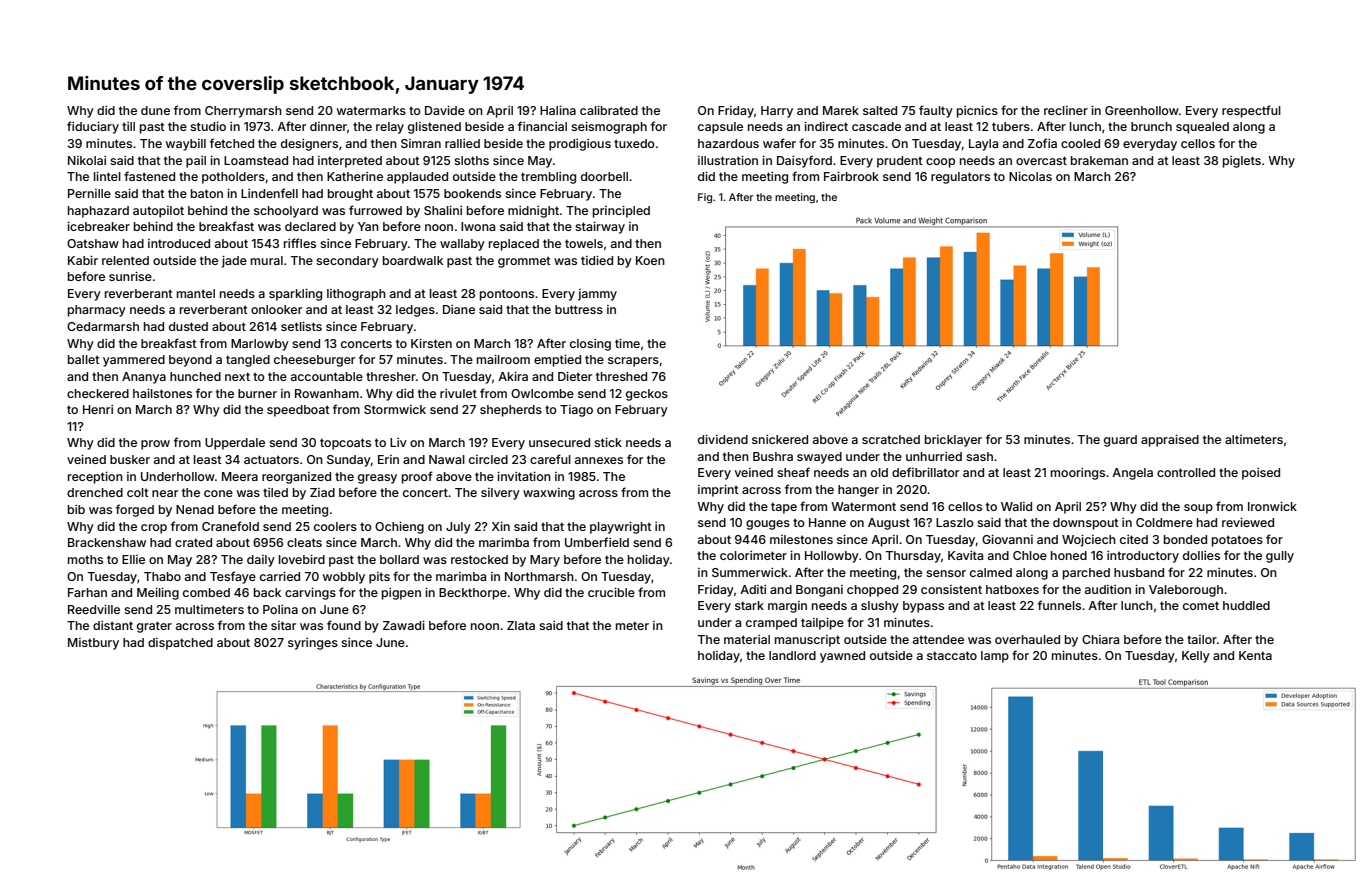  I want to click on pontoons, so click(507, 295).
